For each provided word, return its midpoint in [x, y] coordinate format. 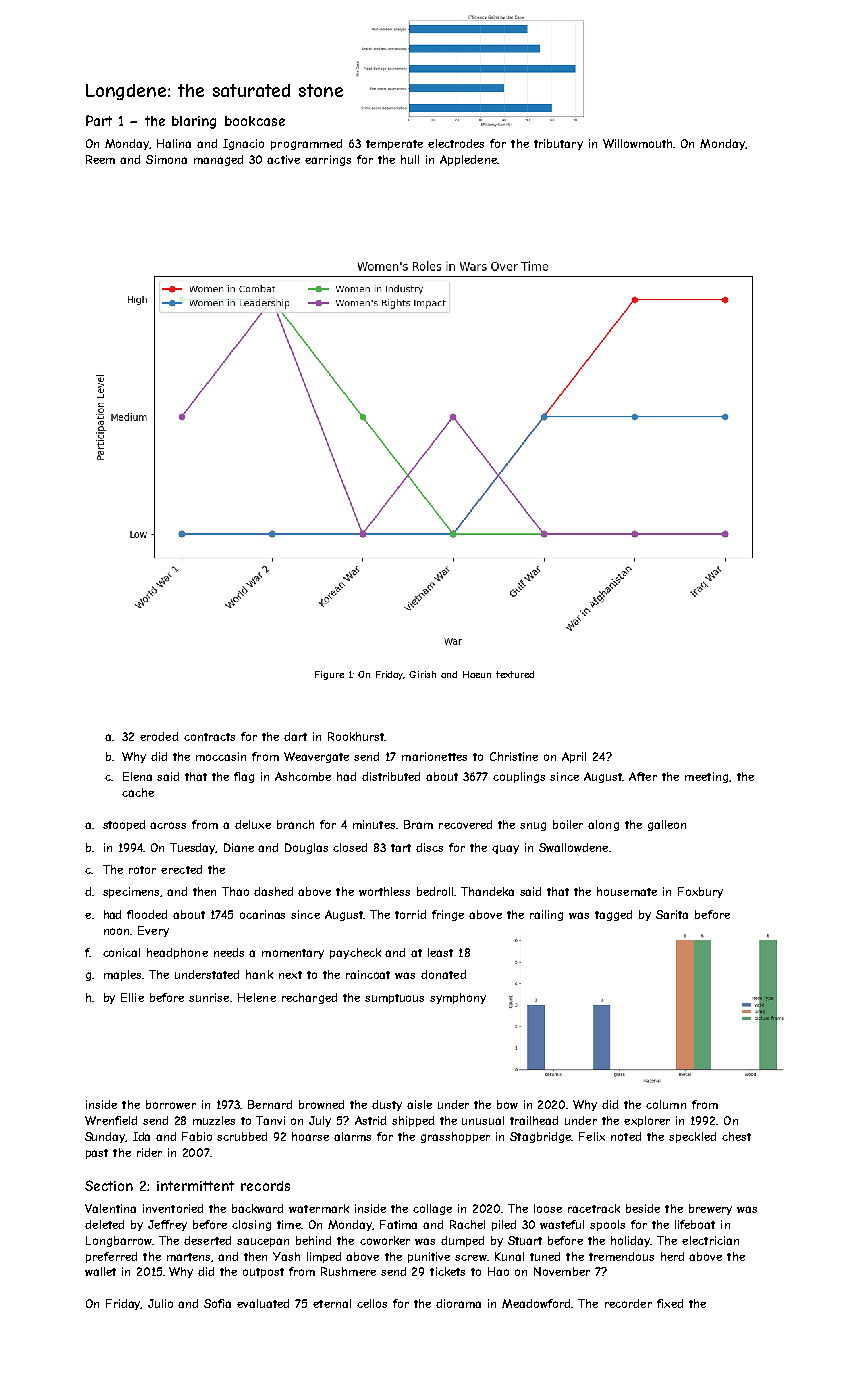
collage [432, 1209]
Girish [422, 674]
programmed [306, 144]
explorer [647, 1121]
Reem [100, 159]
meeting [706, 777]
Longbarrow [119, 1241]
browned [321, 1104]
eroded [159, 736]
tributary [558, 144]
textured [515, 674]
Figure [329, 675]
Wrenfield [111, 1120]
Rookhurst [356, 736]
